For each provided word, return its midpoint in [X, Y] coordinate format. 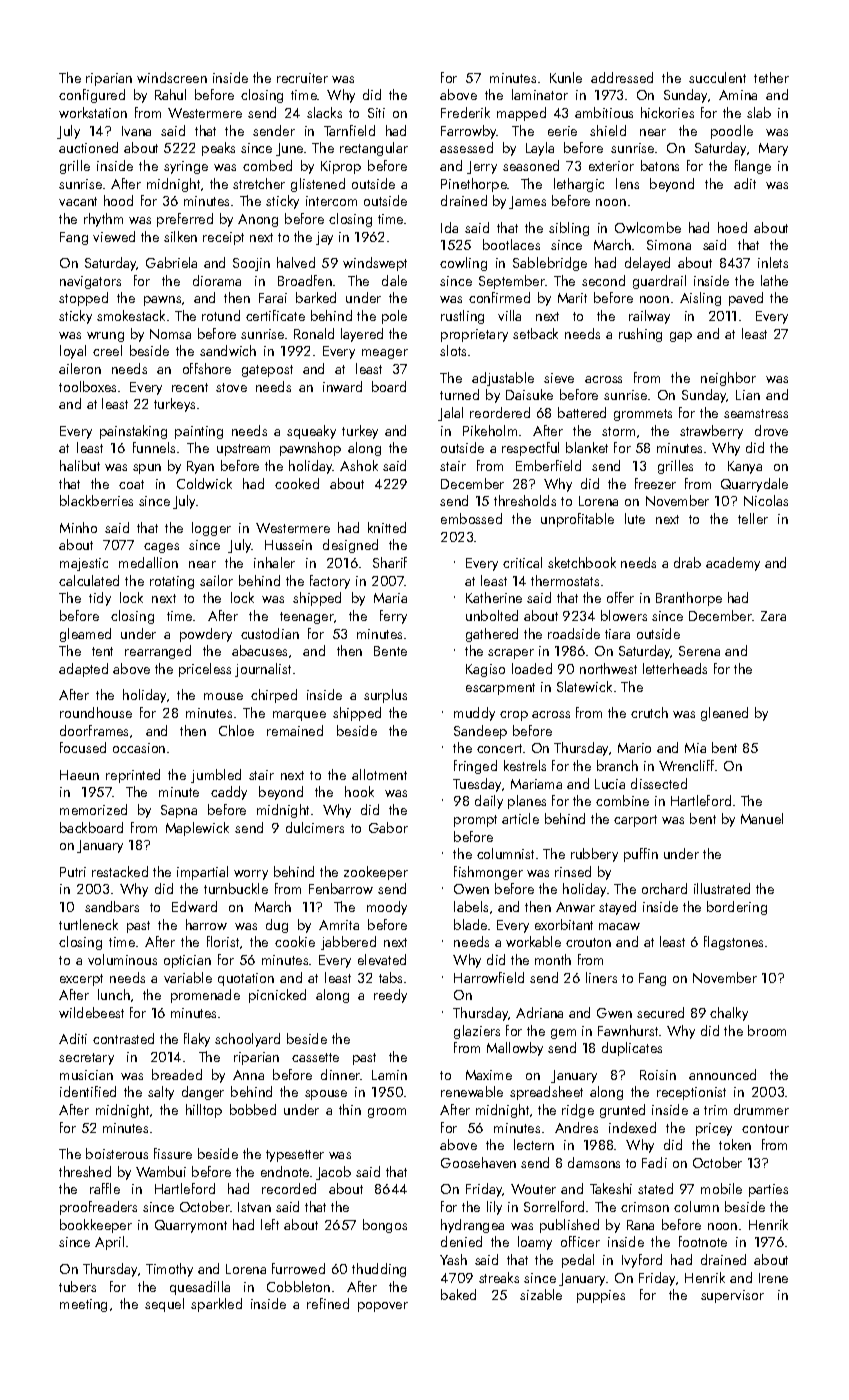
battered [582, 412]
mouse [223, 696]
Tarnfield [349, 130]
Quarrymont [191, 1226]
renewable [472, 1091]
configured [92, 96]
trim [715, 1110]
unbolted [492, 615]
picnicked [277, 996]
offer [620, 597]
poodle [732, 132]
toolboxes [87, 386]
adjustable [503, 379]
